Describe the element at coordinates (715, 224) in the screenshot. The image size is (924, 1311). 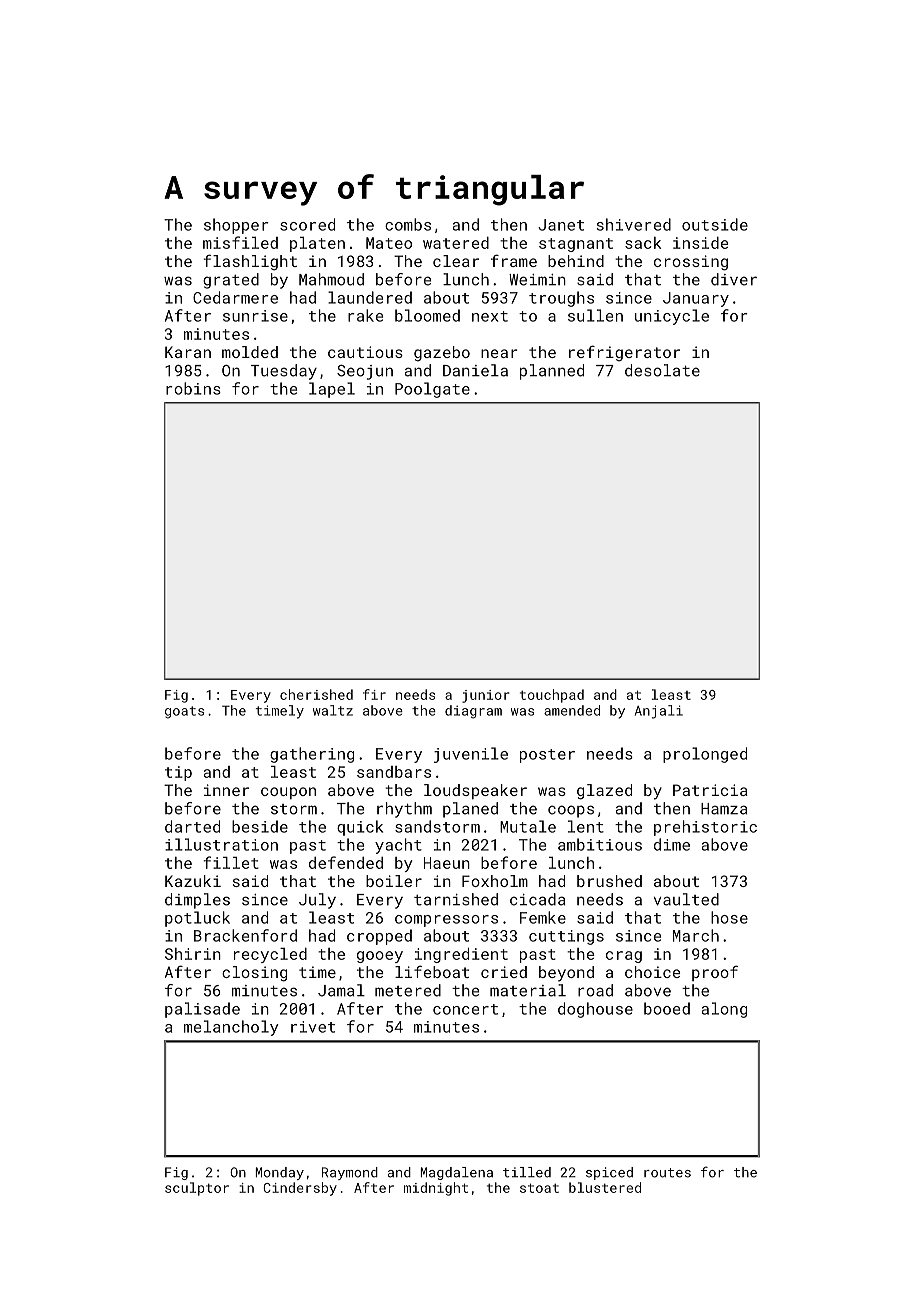
I see `outside` at that location.
